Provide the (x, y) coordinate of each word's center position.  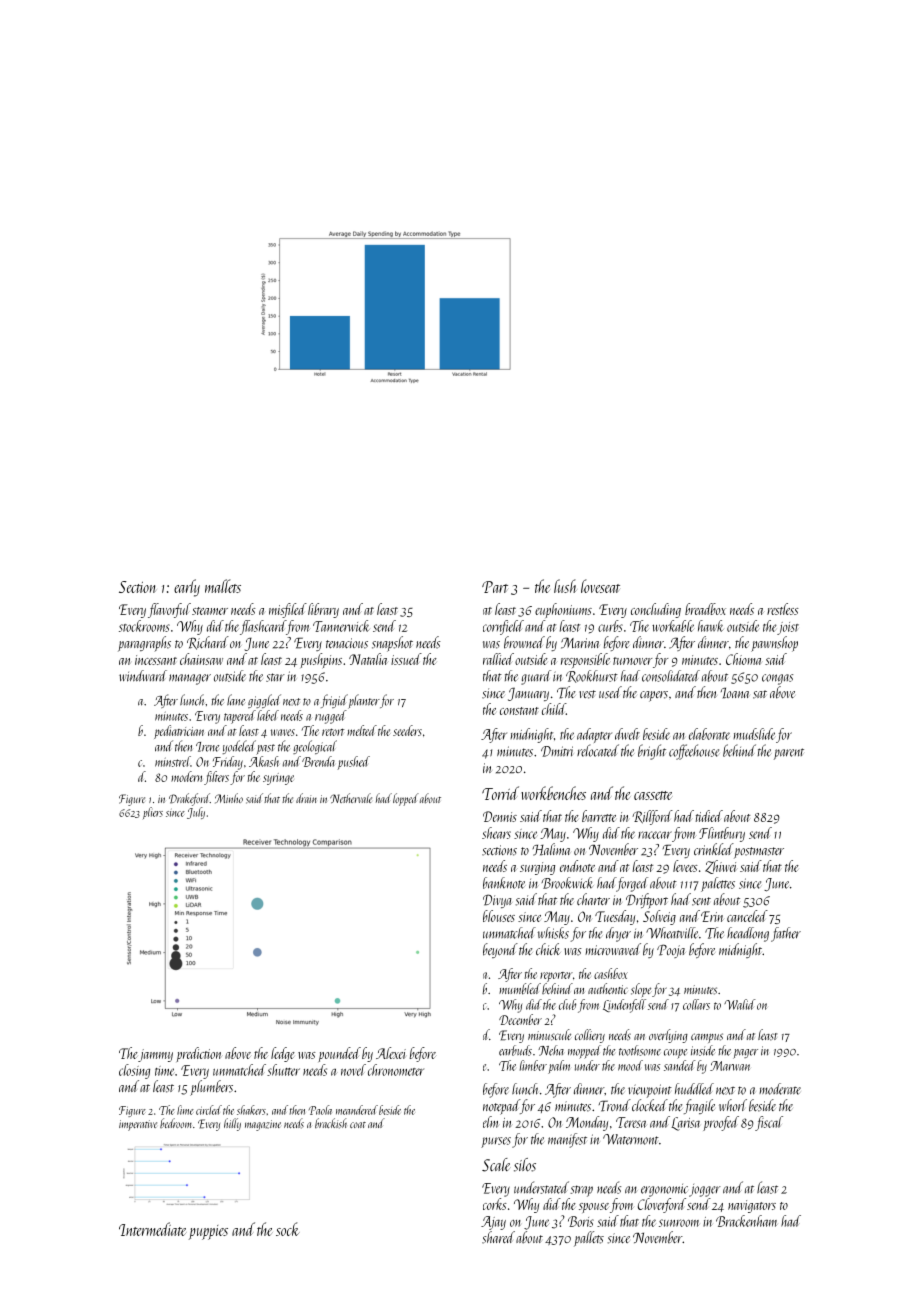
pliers (153, 813)
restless (783, 609)
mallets (223, 586)
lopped (406, 799)
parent (789, 754)
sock (288, 1229)
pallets (589, 1239)
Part (495, 587)
